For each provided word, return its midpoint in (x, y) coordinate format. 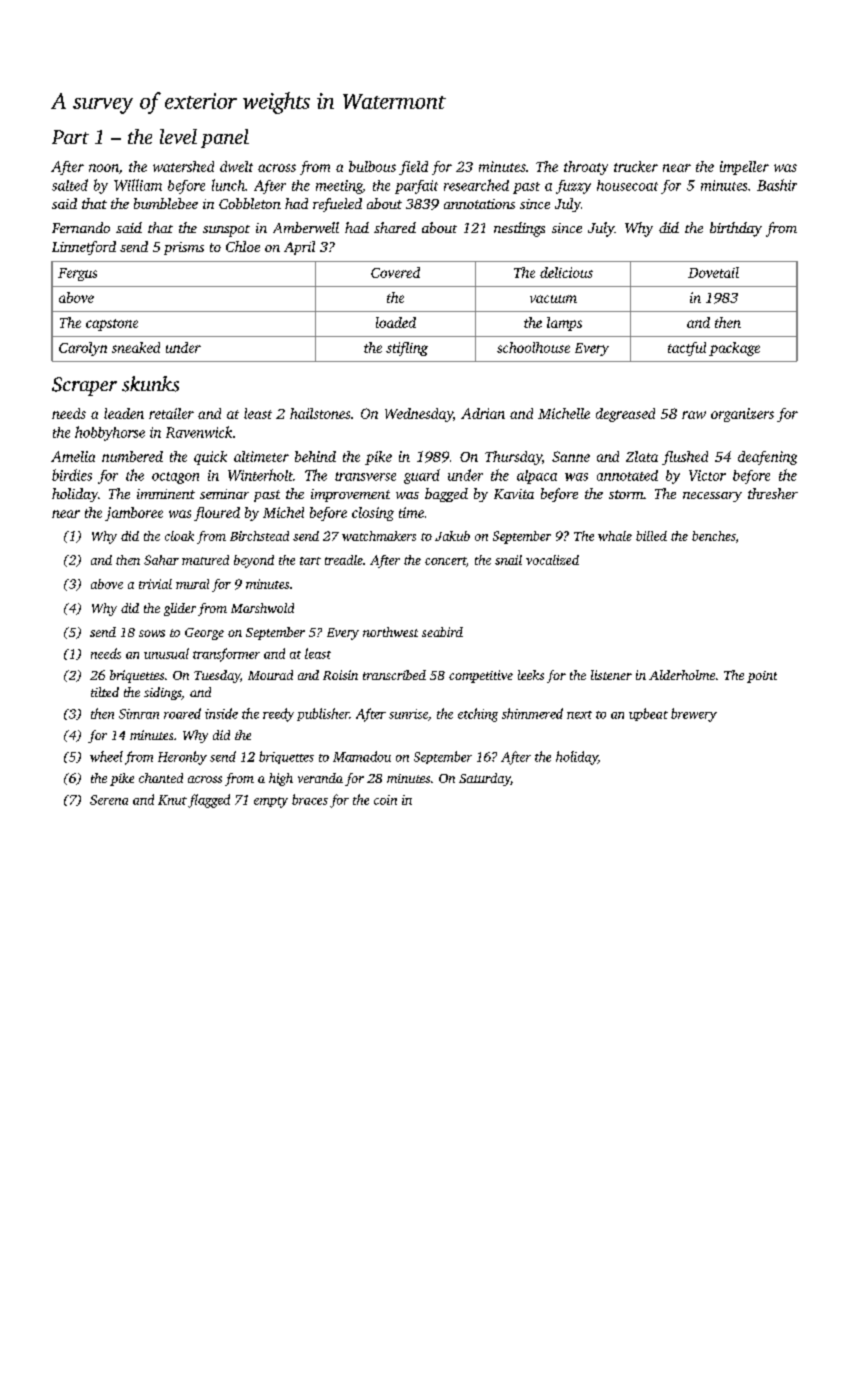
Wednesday (419, 415)
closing (373, 514)
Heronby (182, 758)
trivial (155, 584)
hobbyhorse (110, 433)
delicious (566, 272)
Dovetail (713, 272)
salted (70, 185)
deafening (767, 458)
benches (714, 536)
